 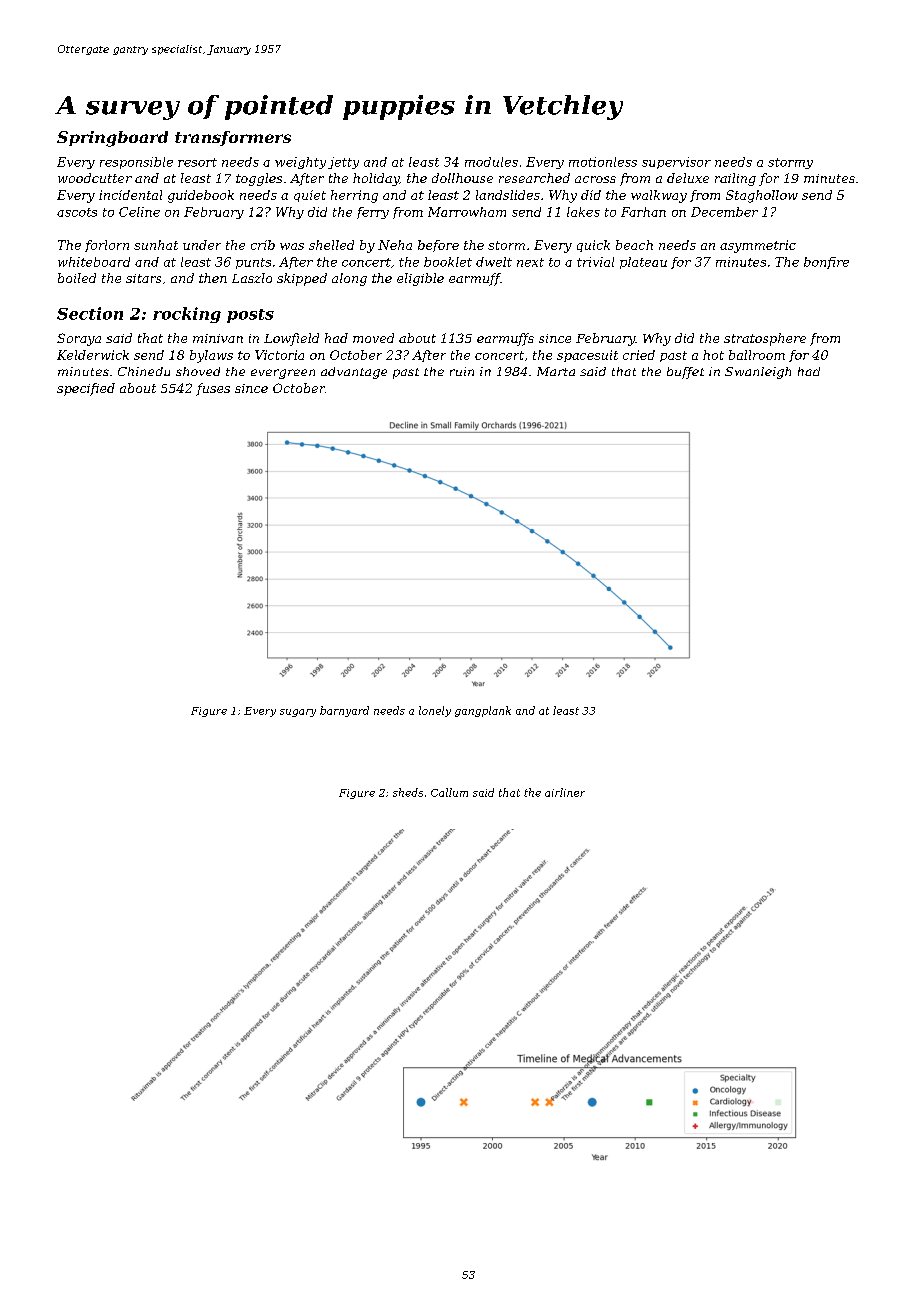 I want to click on gangplank, so click(x=483, y=711).
